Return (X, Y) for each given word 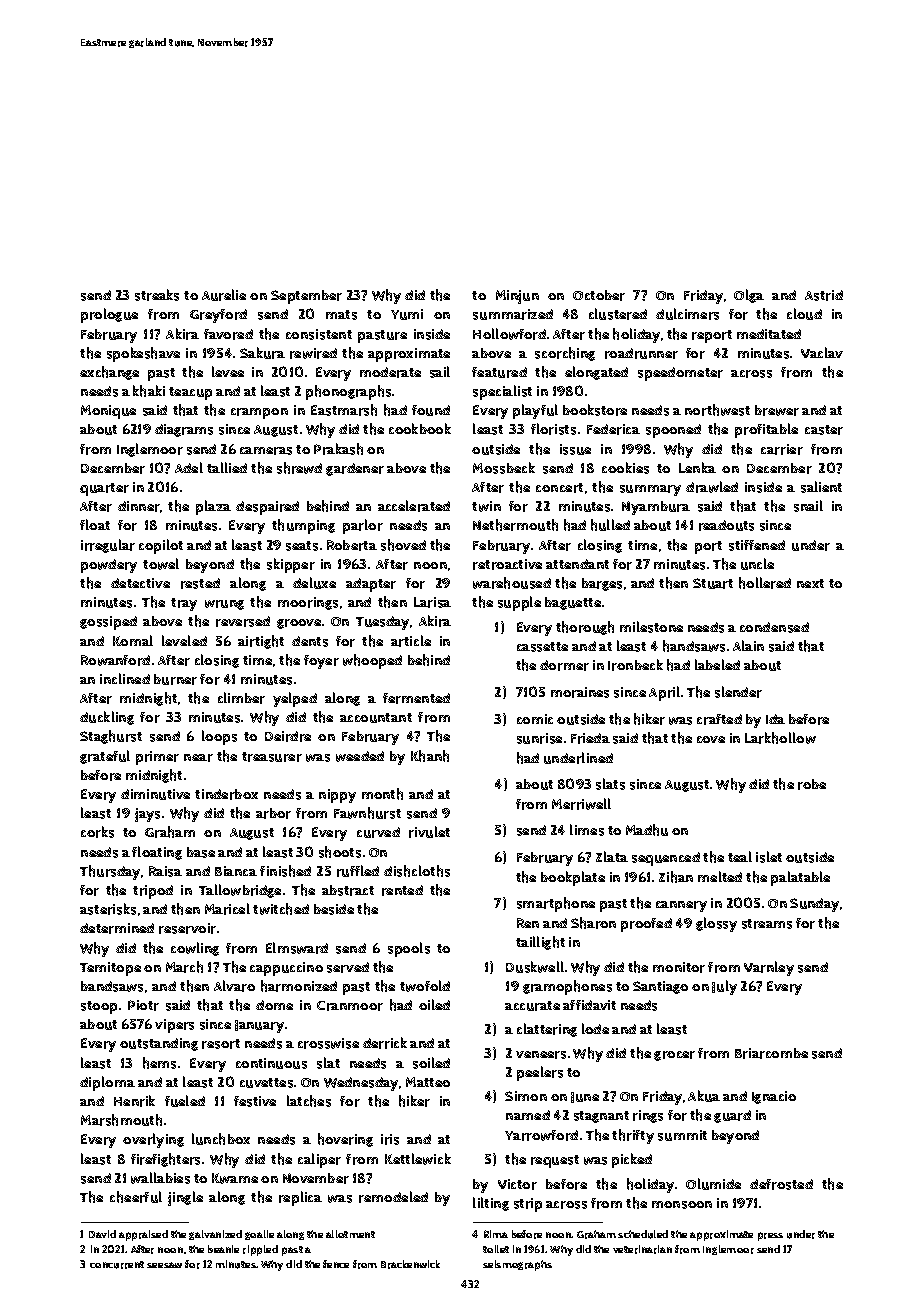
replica (300, 1198)
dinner (139, 506)
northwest (717, 410)
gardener (355, 469)
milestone (651, 627)
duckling (107, 718)
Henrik (134, 1101)
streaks (157, 295)
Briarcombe (771, 1053)
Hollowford (509, 334)
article (411, 641)
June (585, 1097)
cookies (625, 468)
